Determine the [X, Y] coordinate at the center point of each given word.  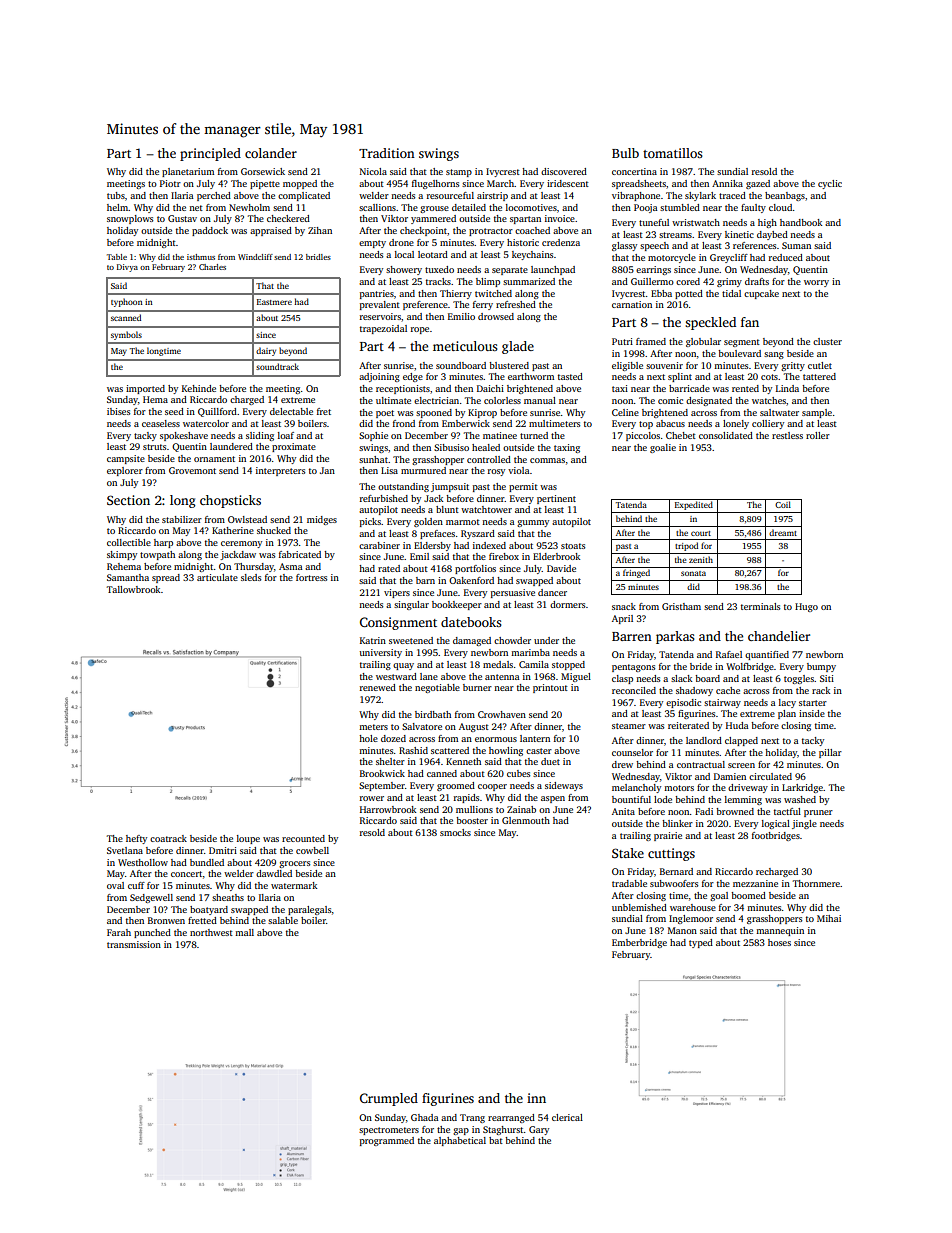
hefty [136, 839]
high [767, 223]
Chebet [681, 435]
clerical [567, 1117]
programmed [387, 1141]
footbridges [776, 836]
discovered [564, 171]
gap [461, 1131]
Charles [212, 267]
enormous [496, 739]
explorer [125, 471]
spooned [434, 413]
